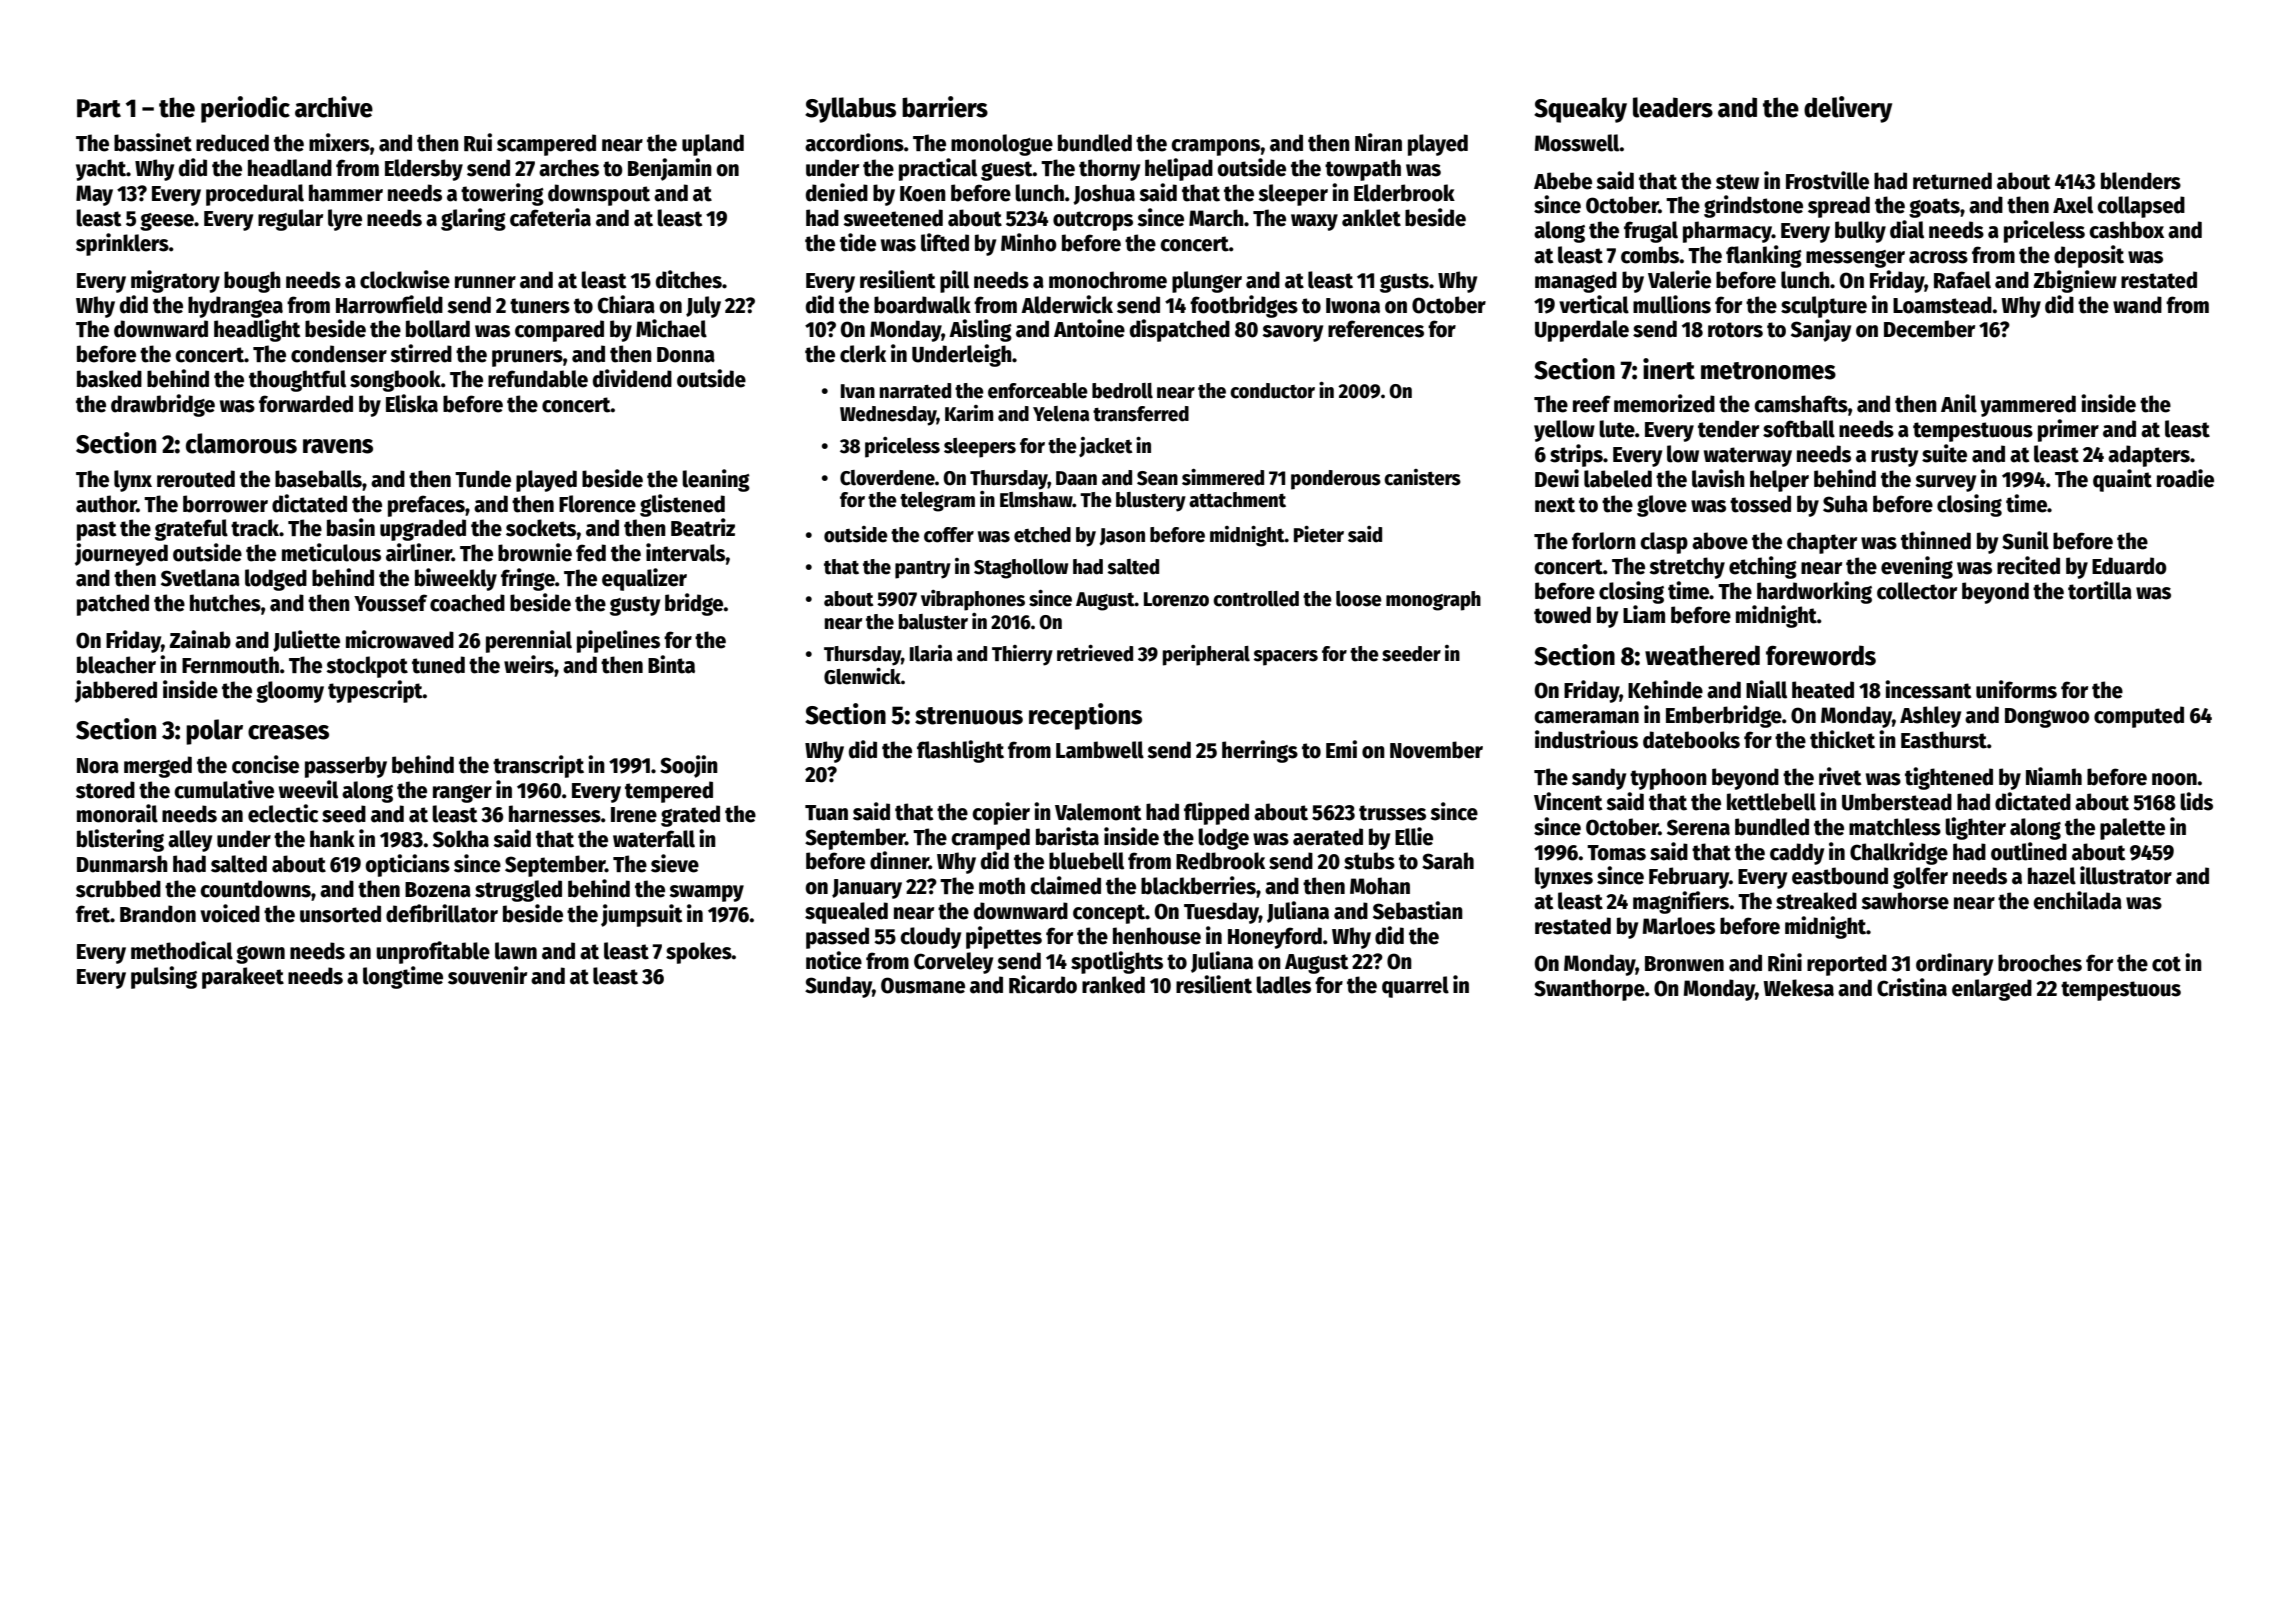 This screenshot has width=2292, height=1620. I want to click on returned, so click(1952, 181).
